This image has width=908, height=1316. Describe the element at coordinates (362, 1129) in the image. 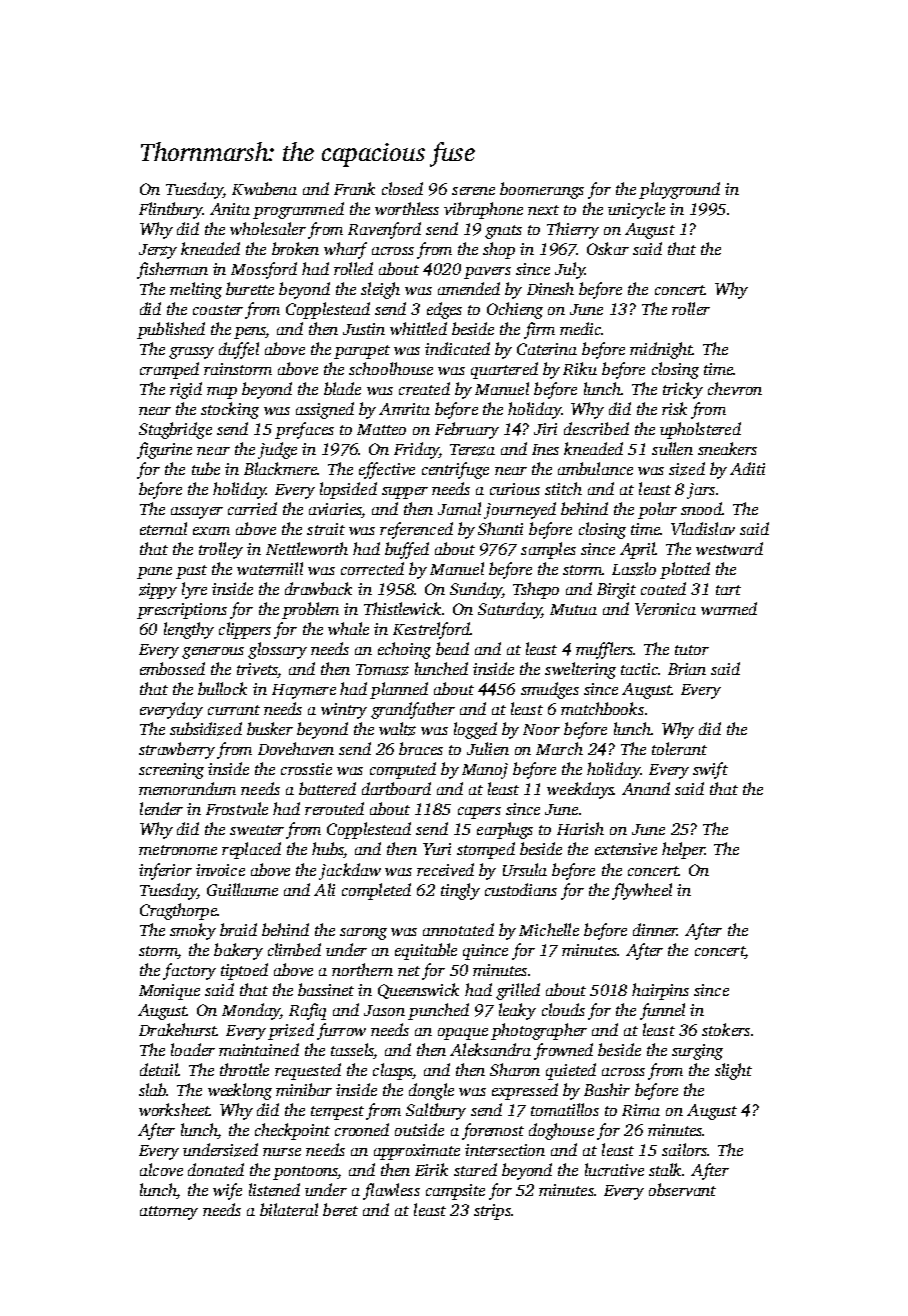

I see `crooned` at that location.
